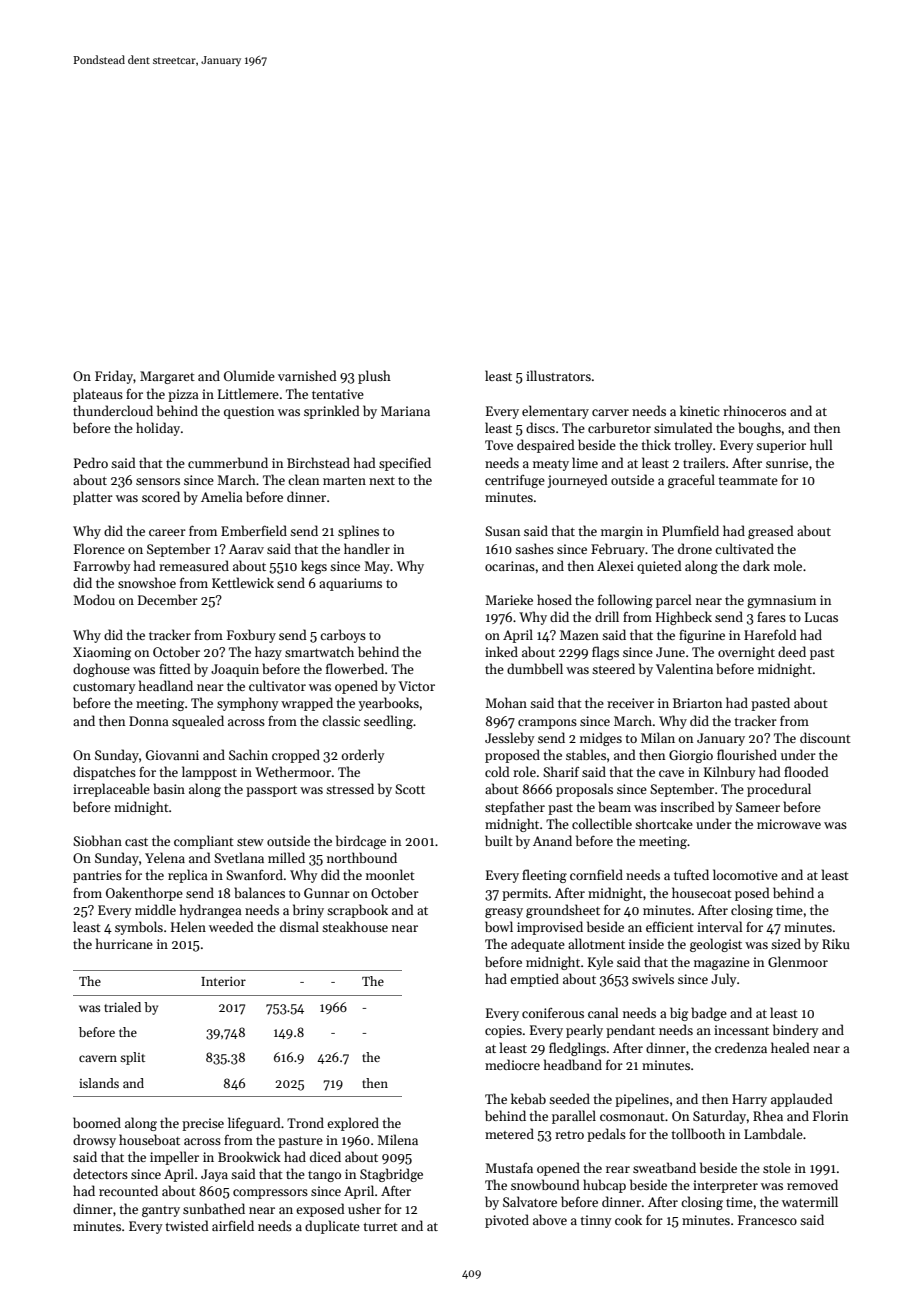  Describe the element at coordinates (175, 668) in the page. I see `fitted` at that location.
